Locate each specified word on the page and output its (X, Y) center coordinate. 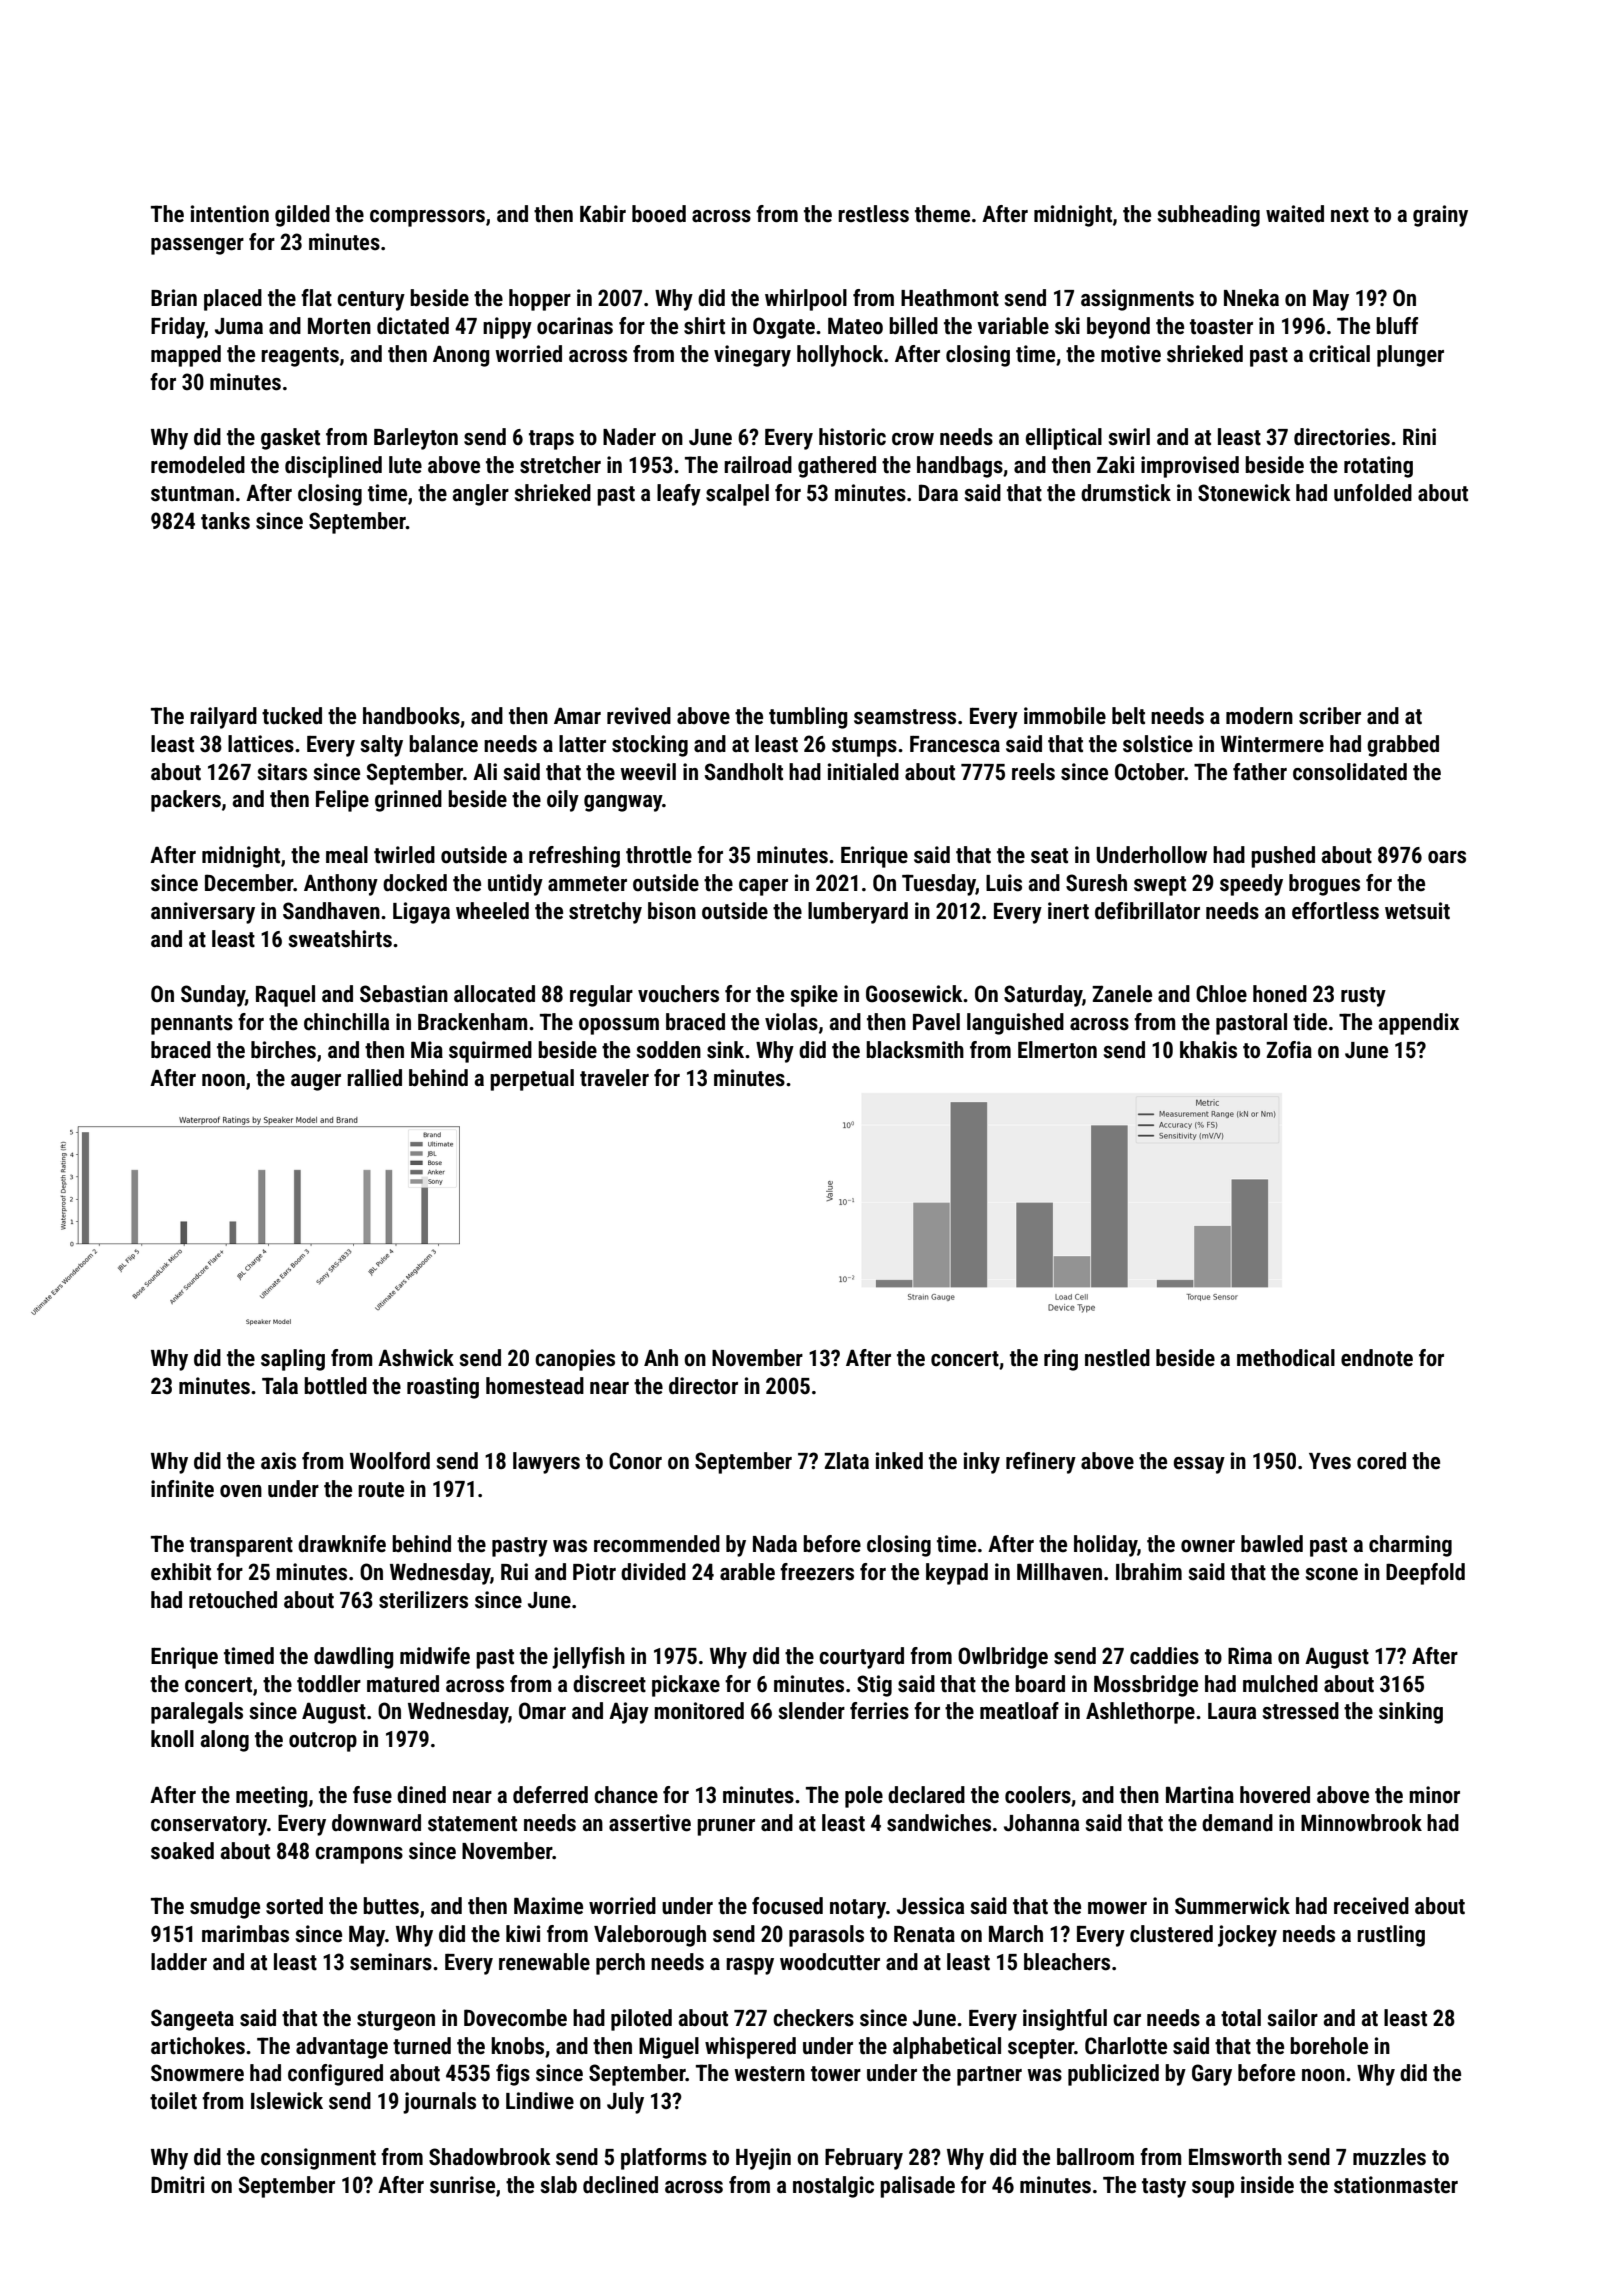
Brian (174, 298)
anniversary (203, 913)
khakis (1208, 1050)
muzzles (1389, 2157)
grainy (1440, 216)
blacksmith (915, 1050)
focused (787, 1906)
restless (873, 214)
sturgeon (396, 2021)
